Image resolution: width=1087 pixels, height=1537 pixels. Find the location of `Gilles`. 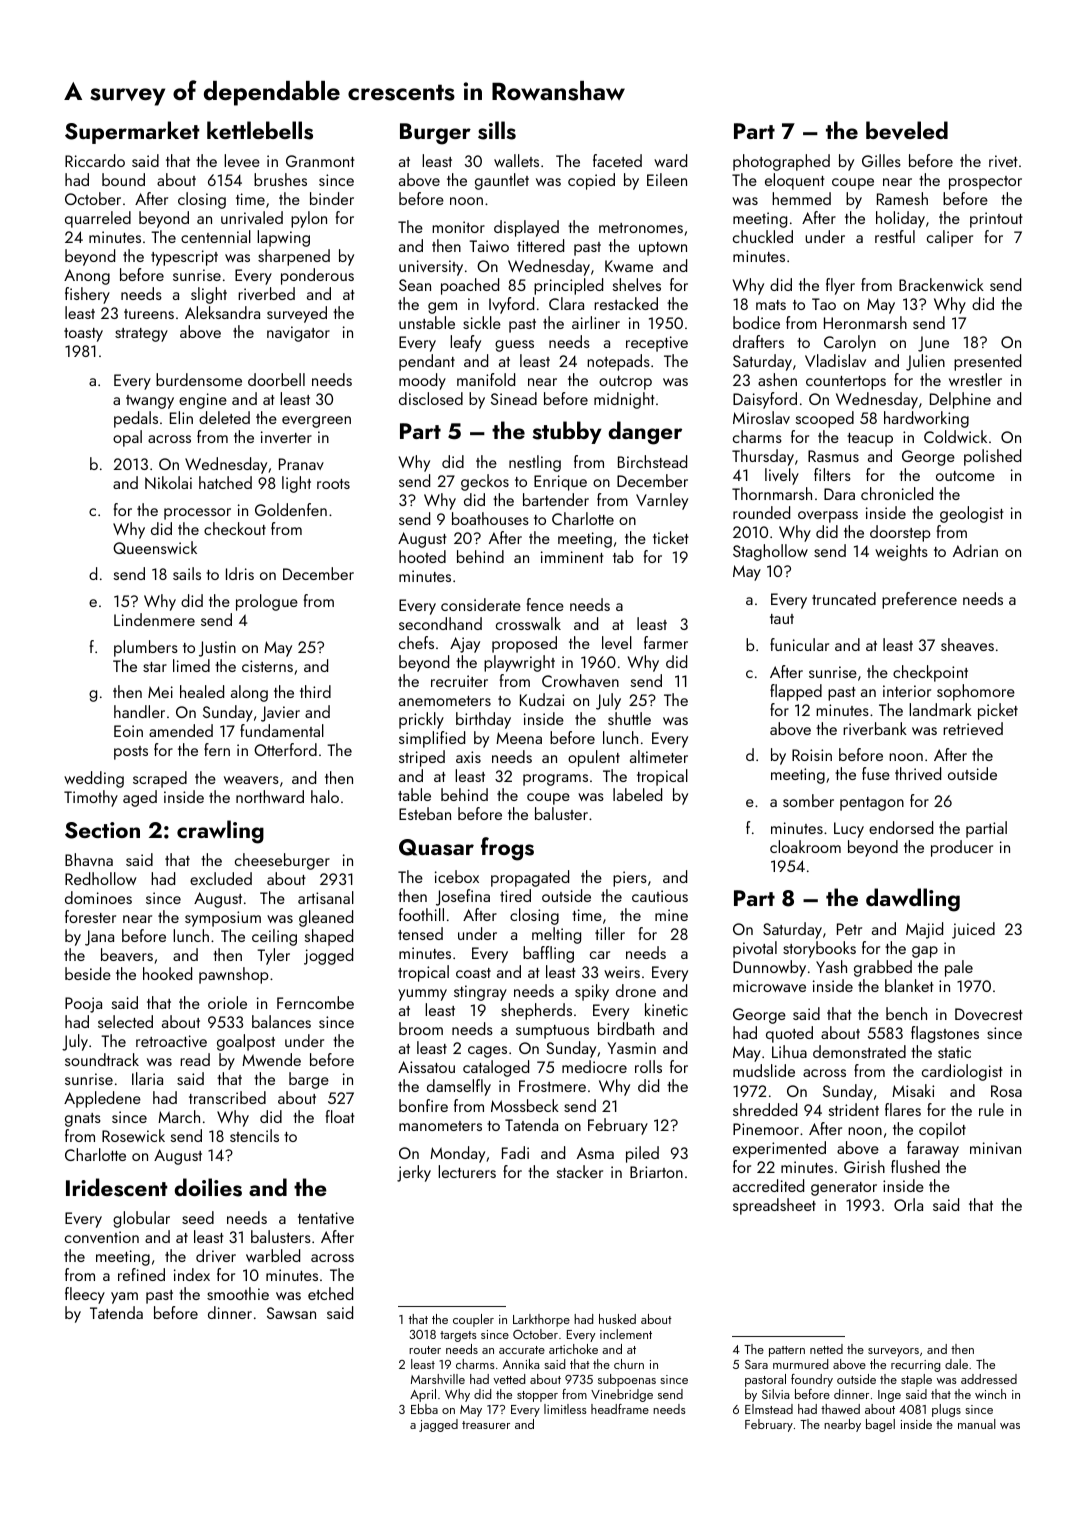

Gilles is located at coordinates (881, 160).
